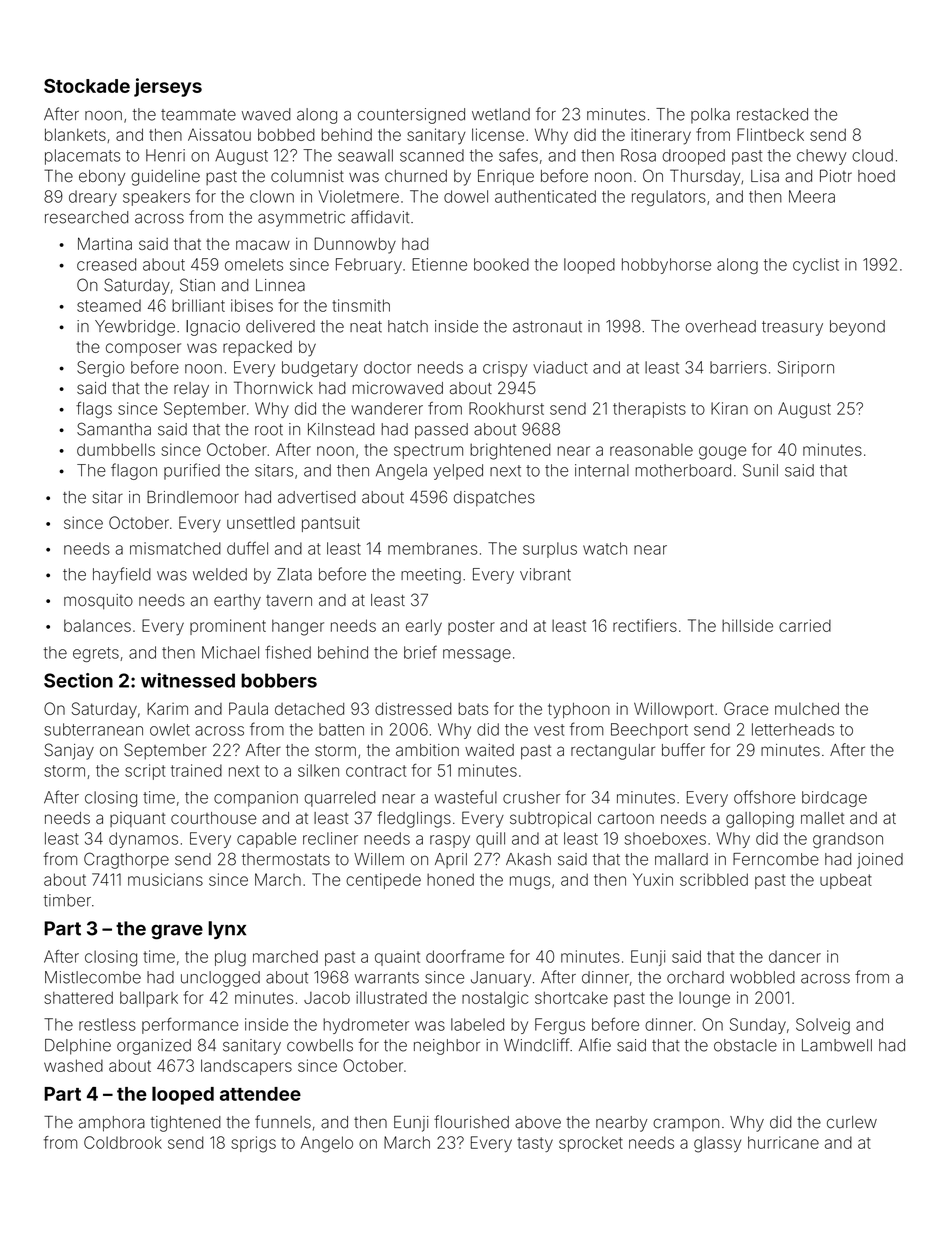  What do you see at coordinates (230, 652) in the image?
I see `Michael` at bounding box center [230, 652].
